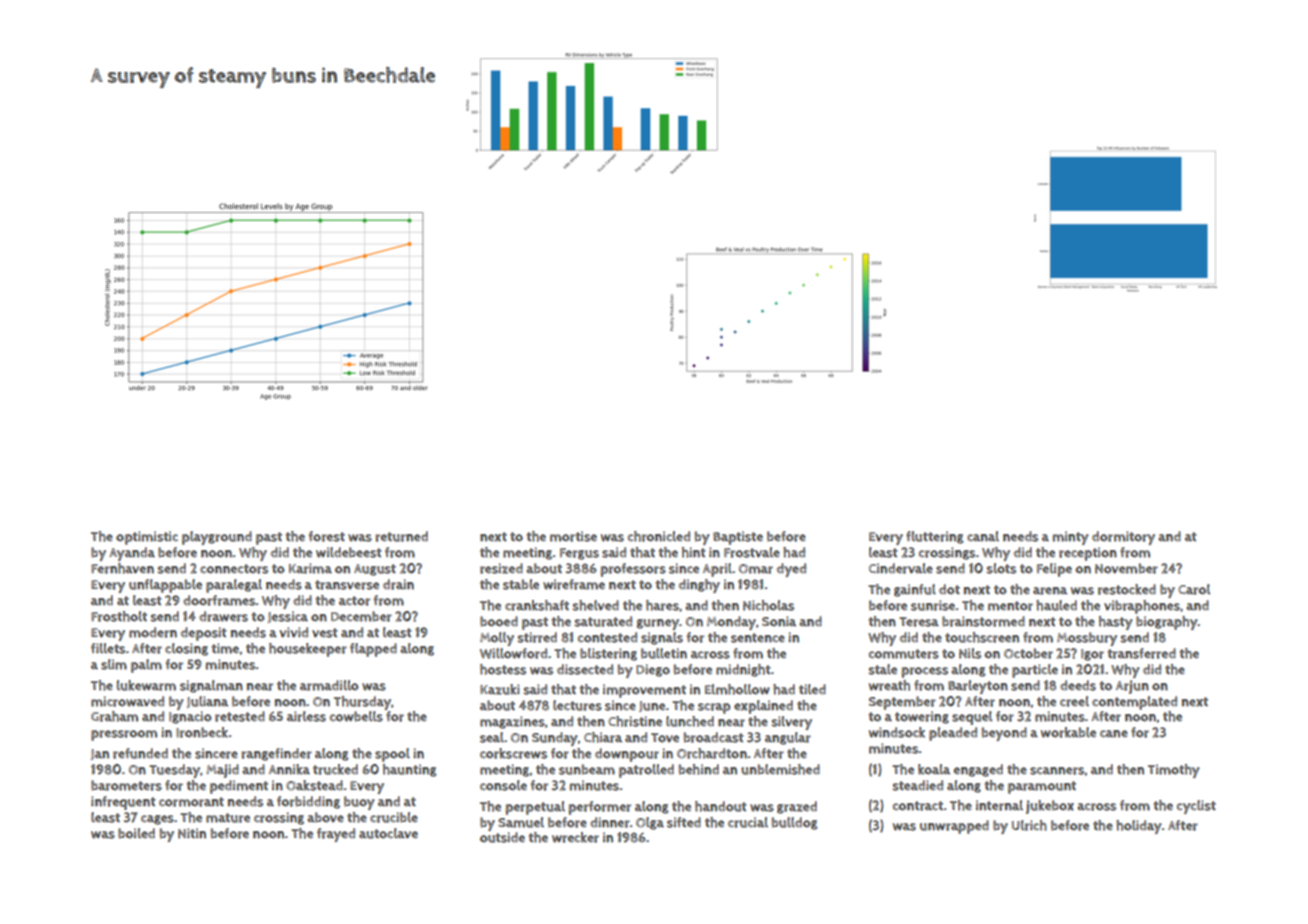  What do you see at coordinates (972, 718) in the image?
I see `sequel` at bounding box center [972, 718].
